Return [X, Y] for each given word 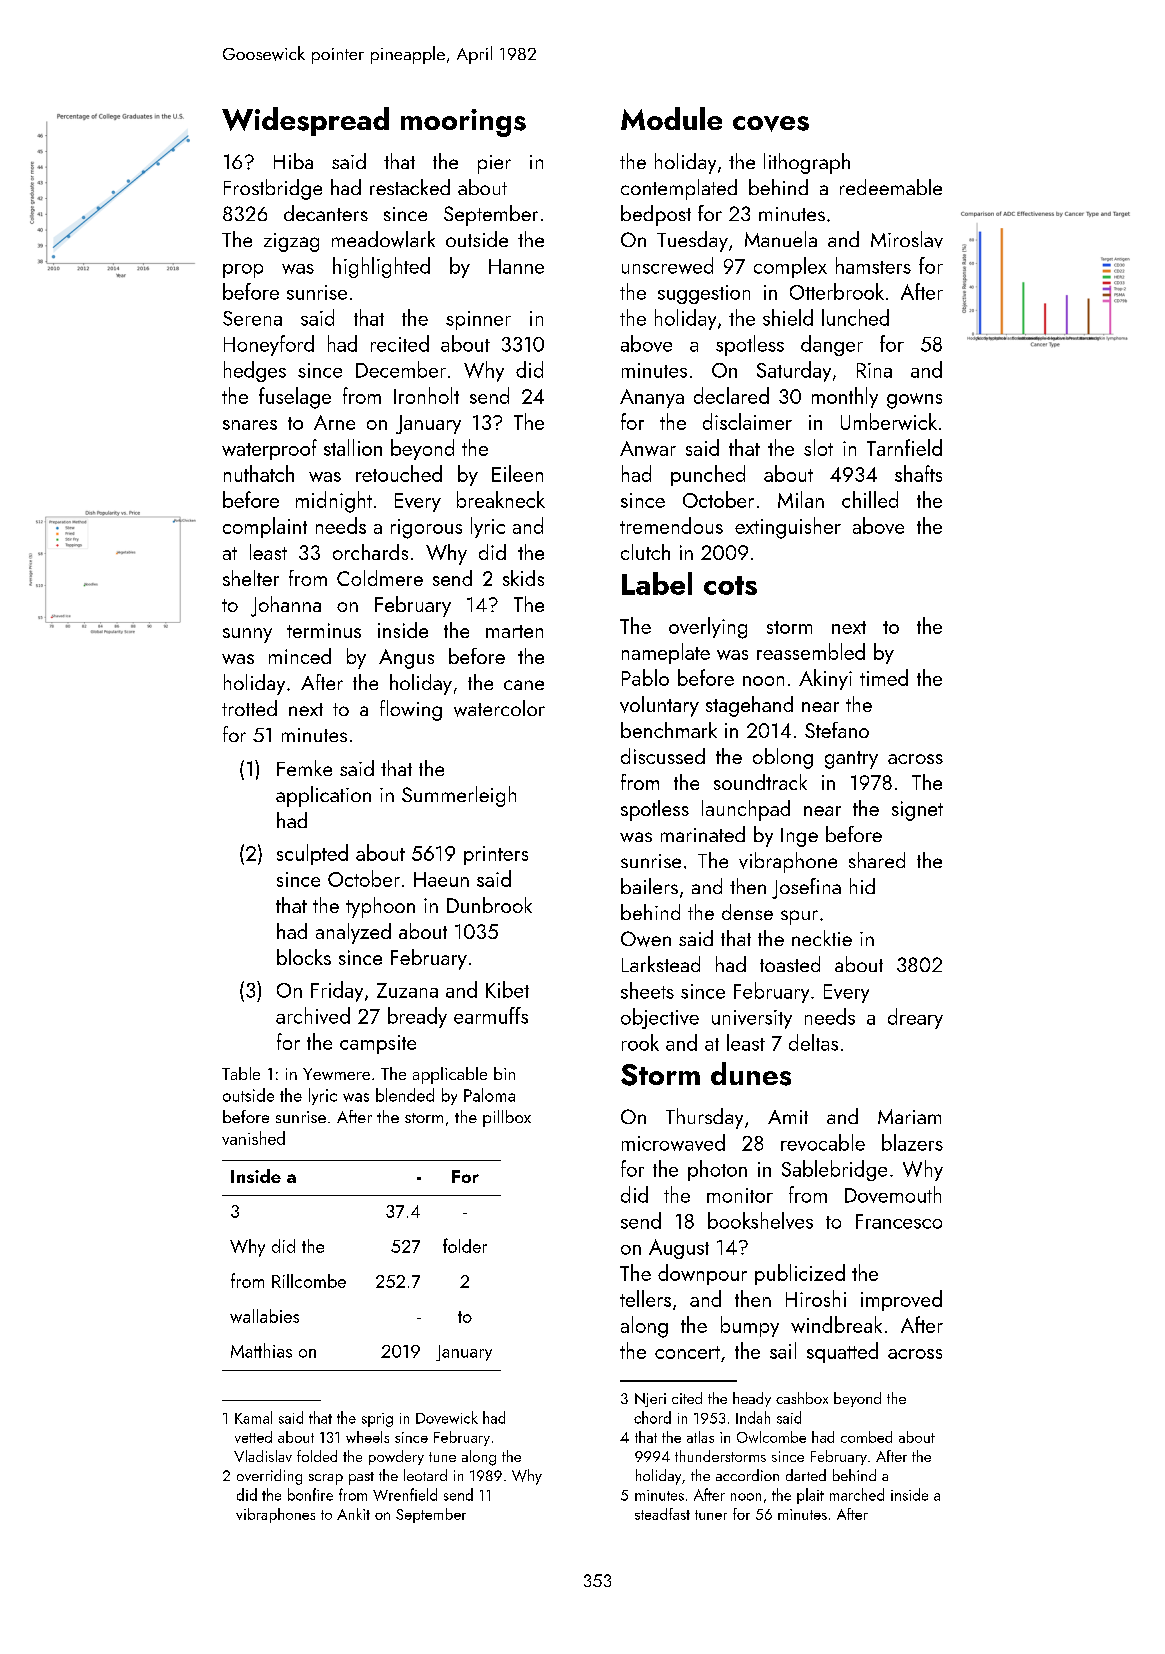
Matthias [261, 1350]
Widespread [305, 121]
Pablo [645, 677]
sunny [247, 635]
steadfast [662, 1514]
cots [730, 585]
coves [771, 124]
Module [671, 118]
